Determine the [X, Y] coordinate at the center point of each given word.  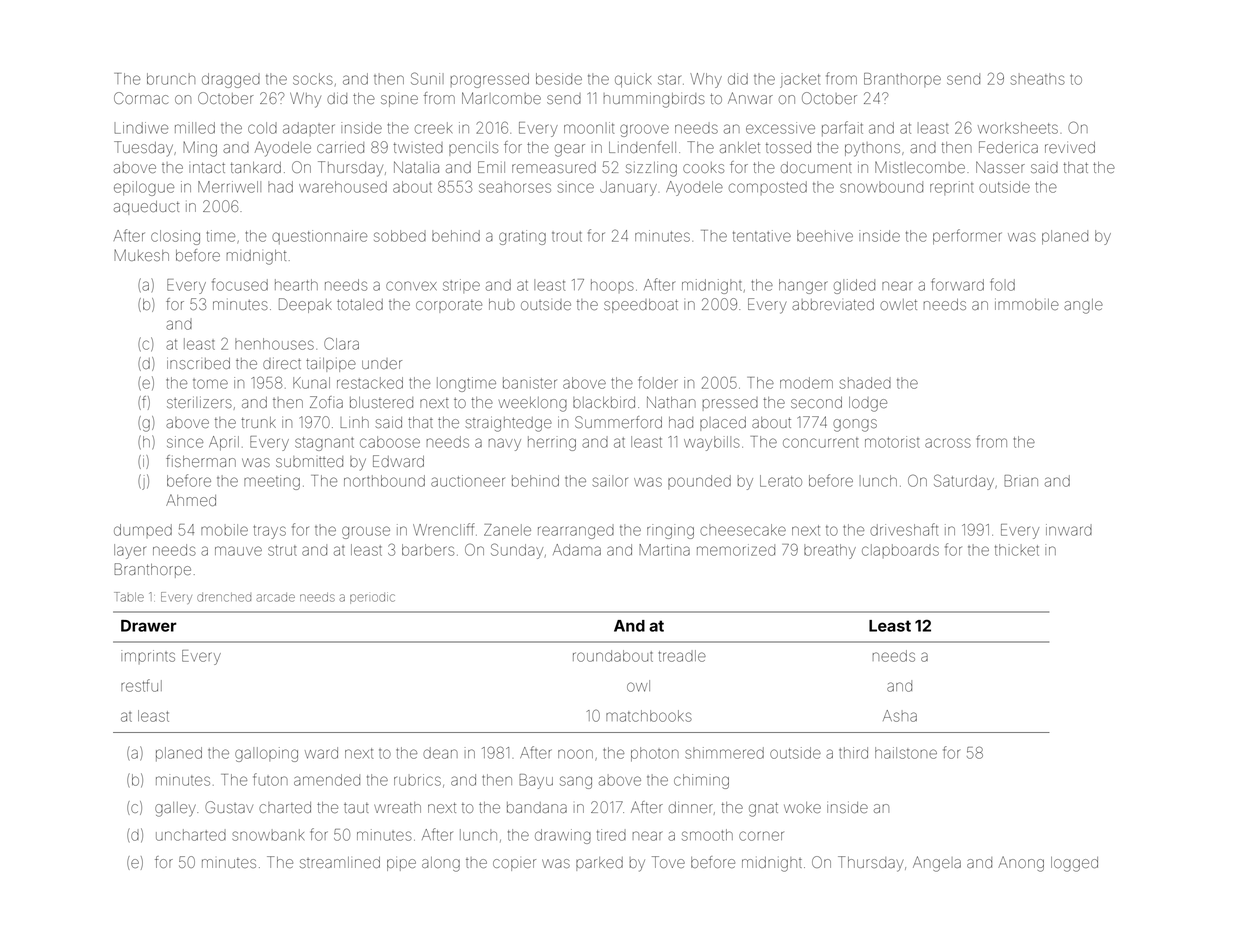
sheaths [1038, 79]
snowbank [268, 835]
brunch [171, 79]
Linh [354, 422]
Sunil [427, 78]
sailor [610, 481]
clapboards [900, 551]
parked [599, 864]
